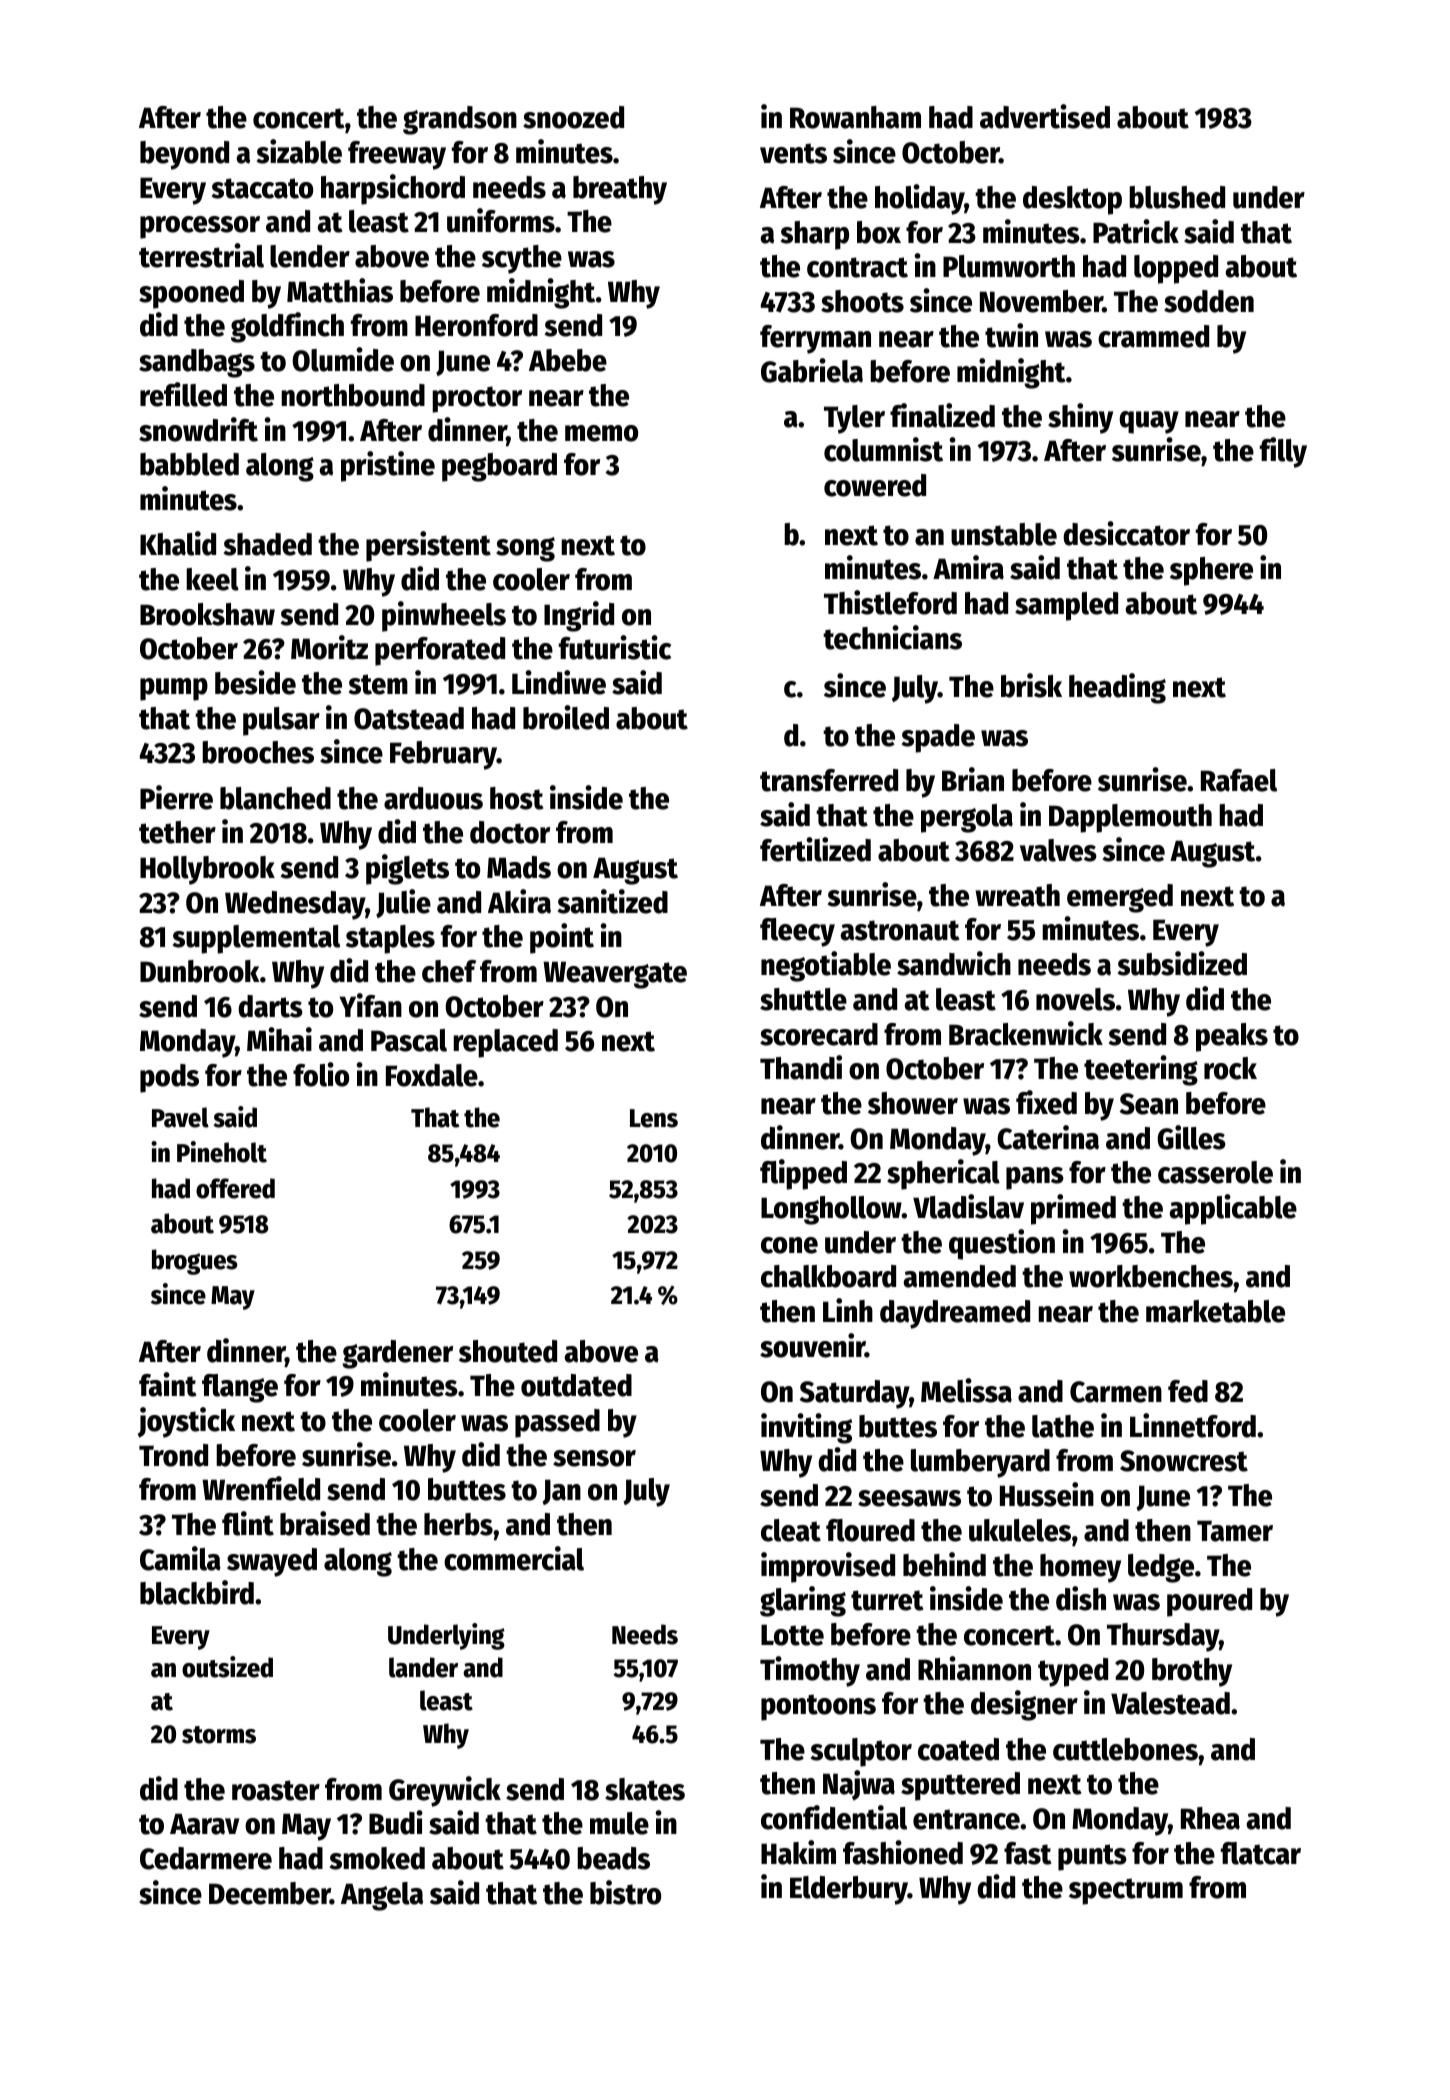 Image resolution: width=1450 pixels, height=2100 pixels. I want to click on marketable, so click(1215, 1311).
